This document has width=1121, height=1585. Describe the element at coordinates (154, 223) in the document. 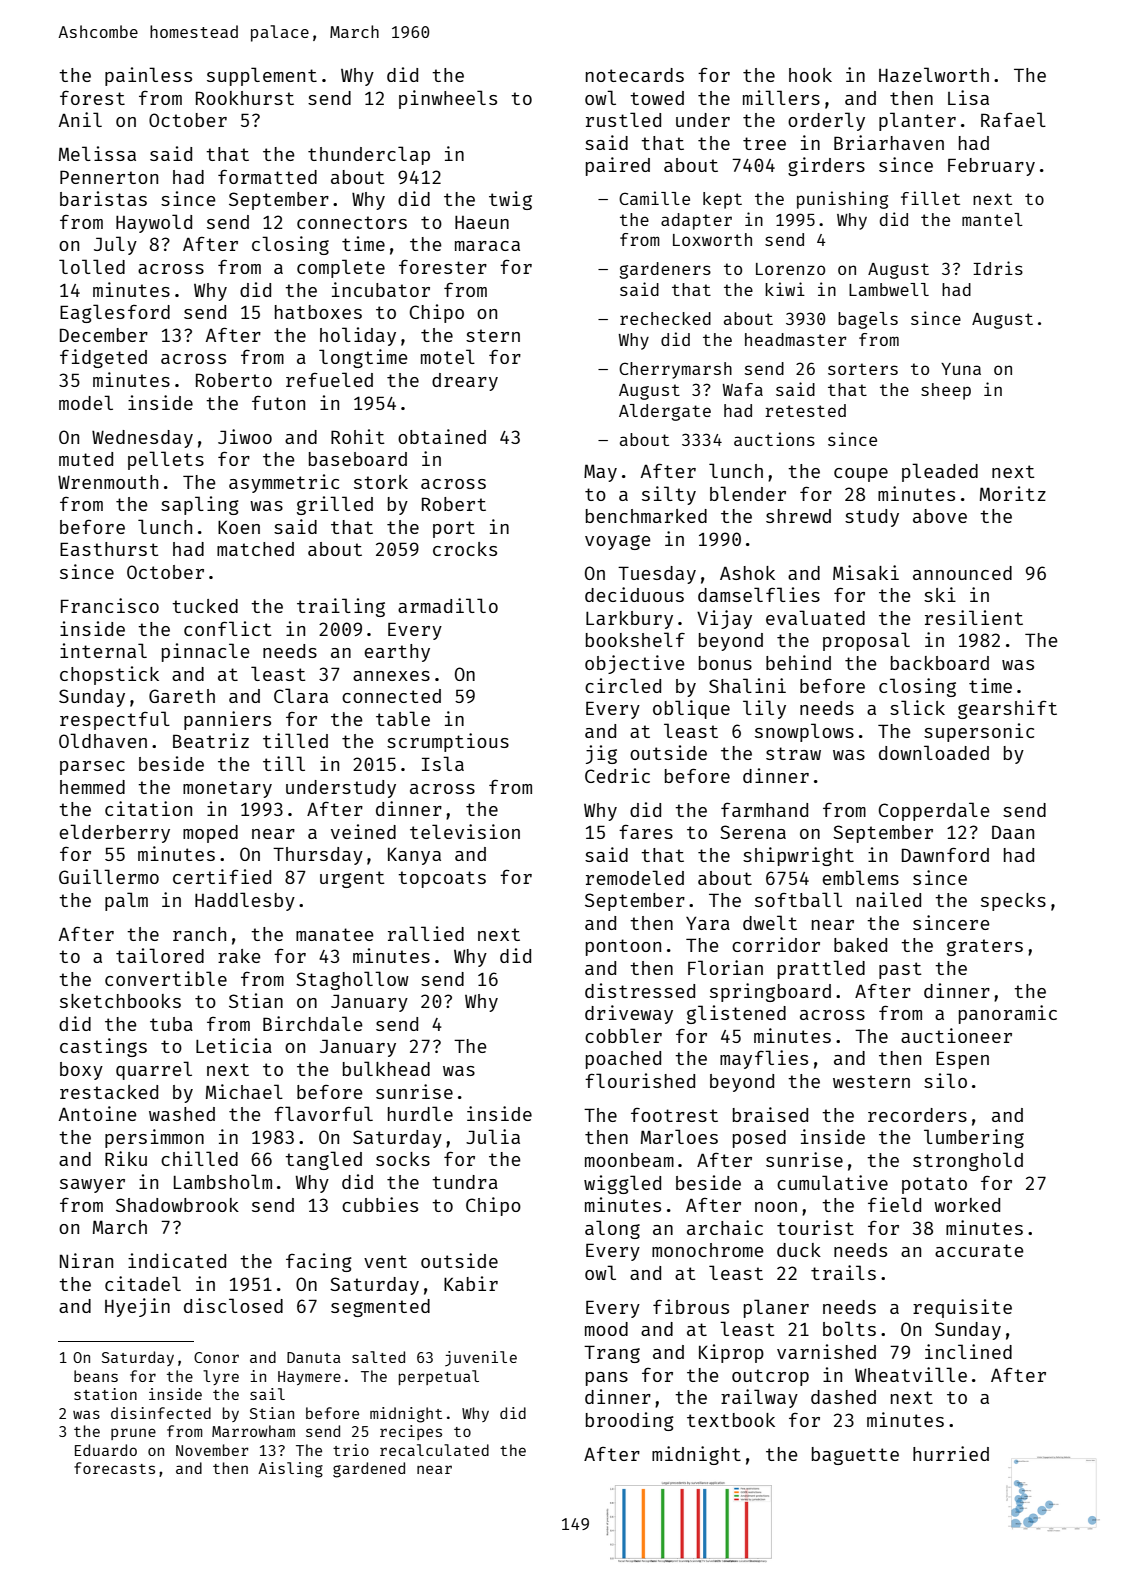

I see `Haywold` at that location.
